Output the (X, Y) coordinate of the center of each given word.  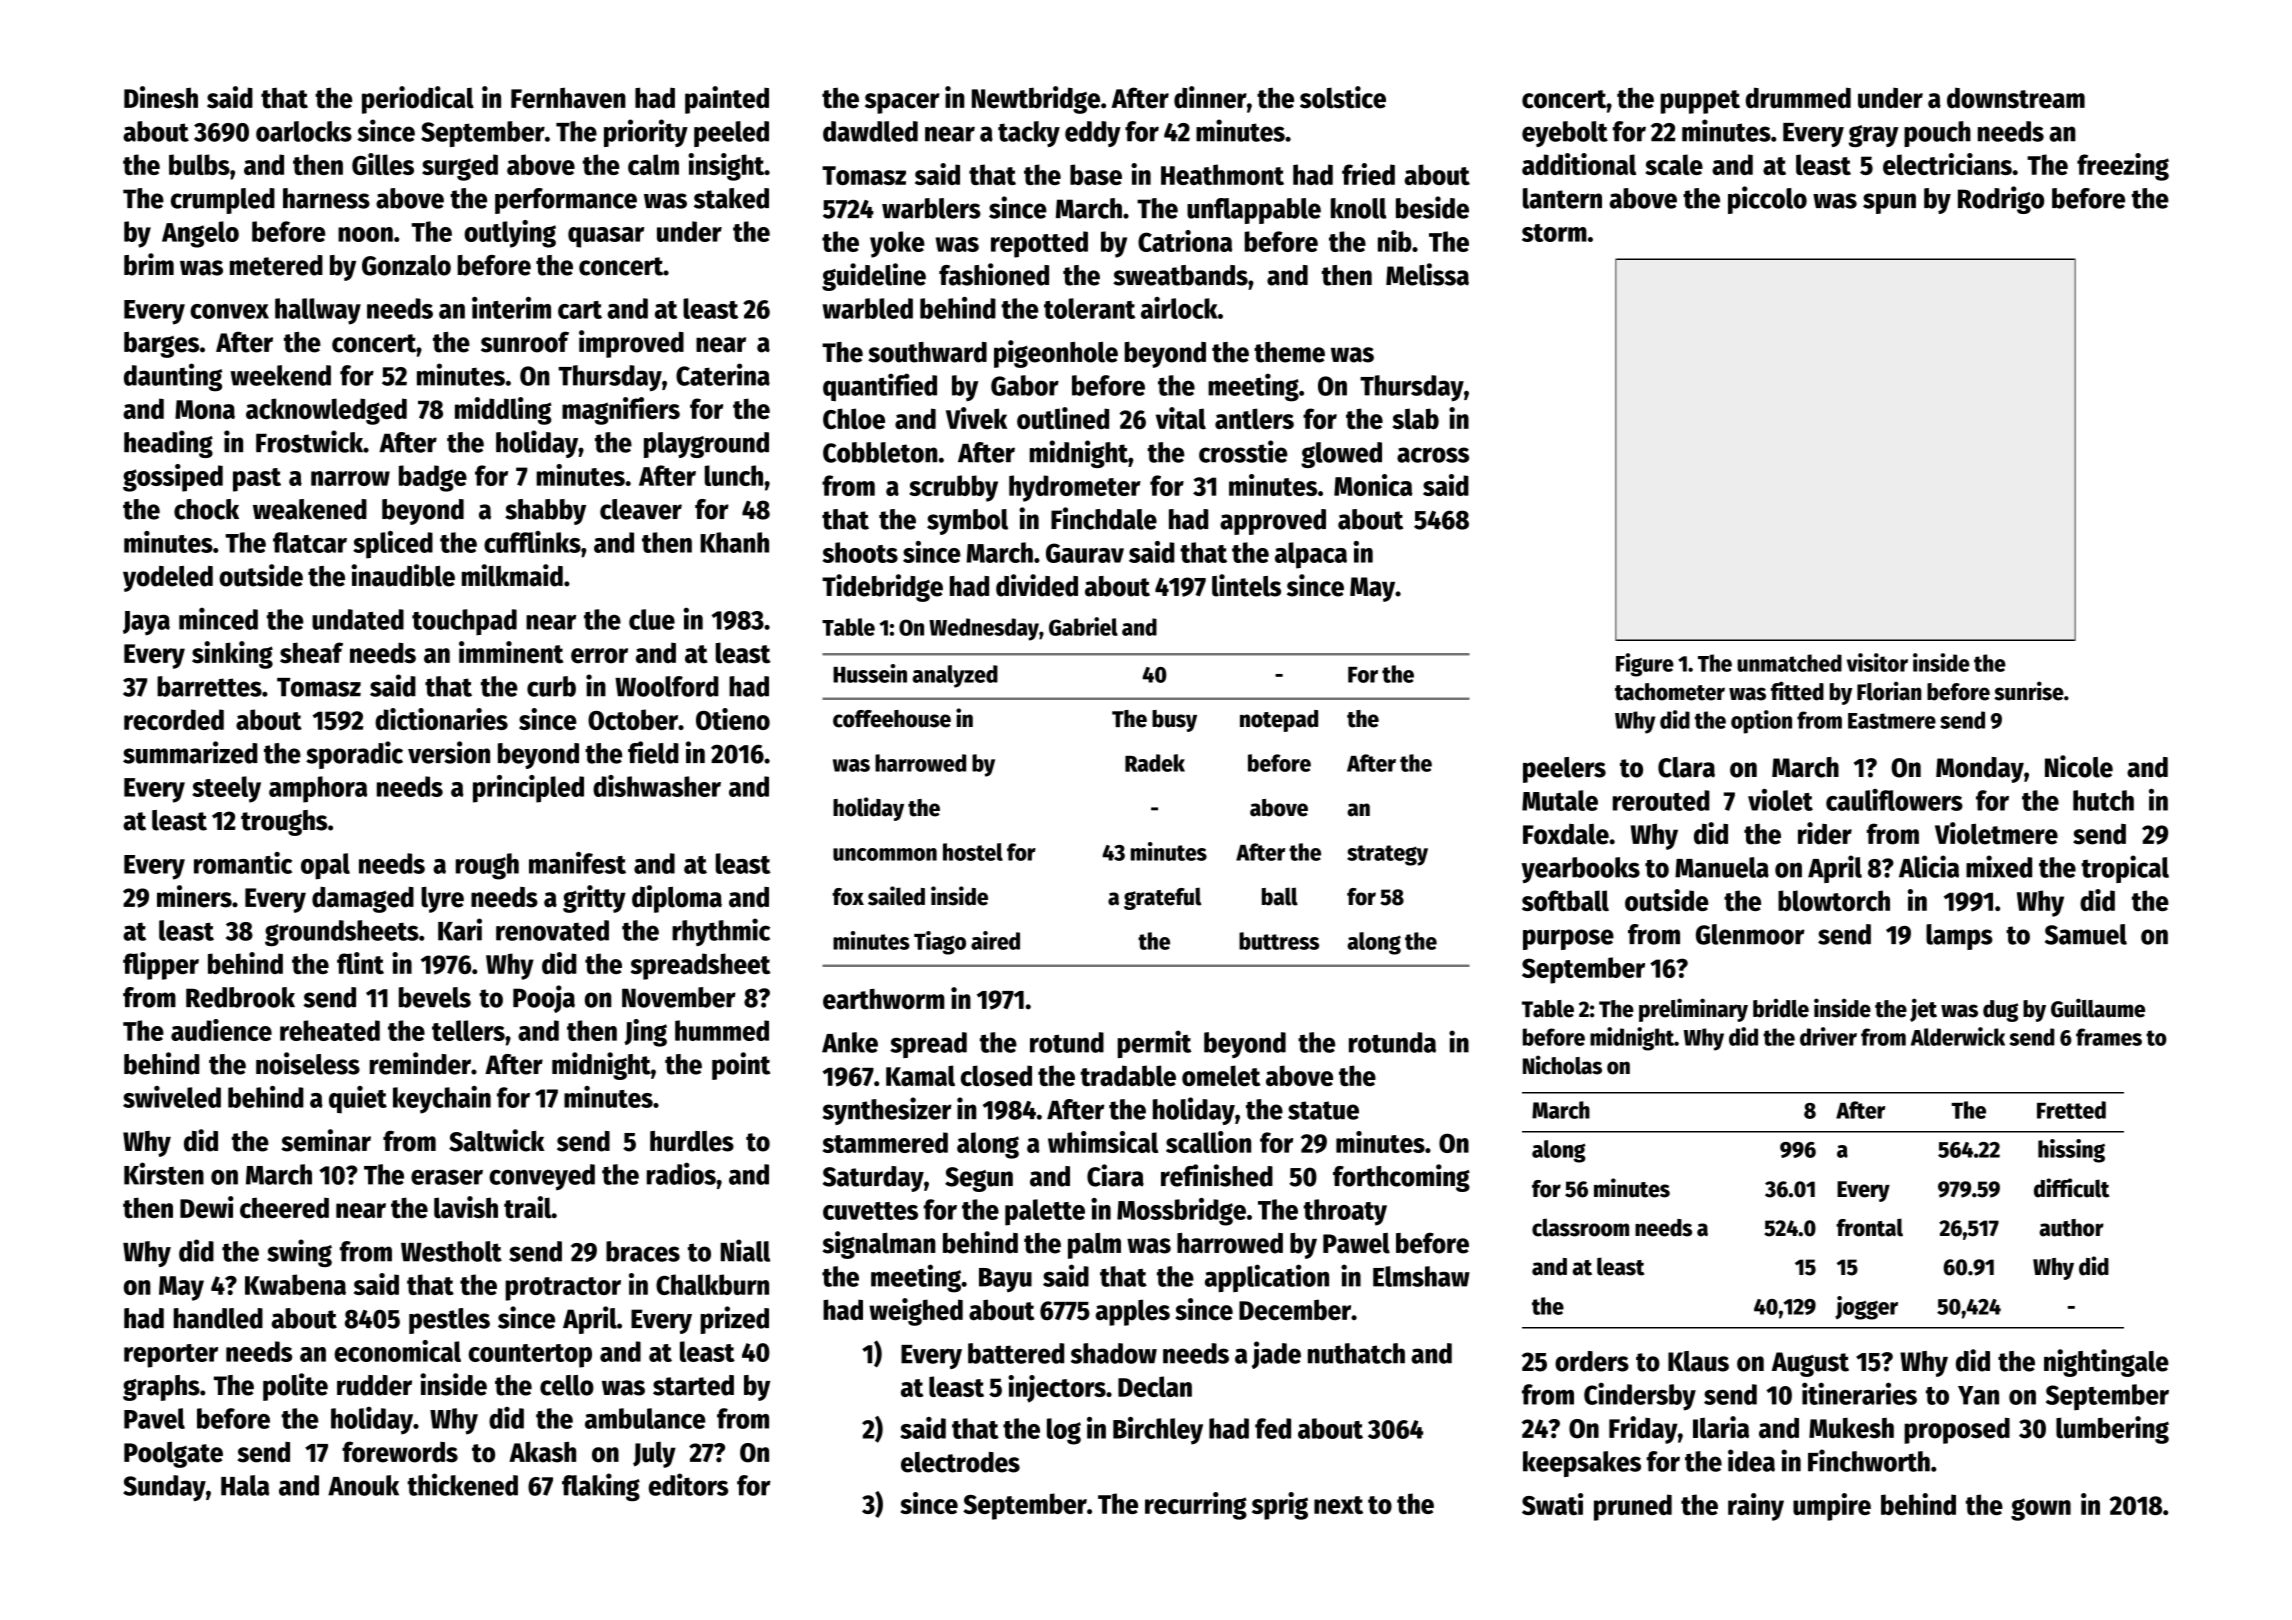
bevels (435, 997)
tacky (1029, 134)
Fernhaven (568, 98)
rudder (374, 1385)
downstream (2016, 98)
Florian (1889, 691)
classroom (1580, 1227)
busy (1174, 721)
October (633, 719)
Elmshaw (1421, 1276)
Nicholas (1562, 1065)
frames (2109, 1037)
